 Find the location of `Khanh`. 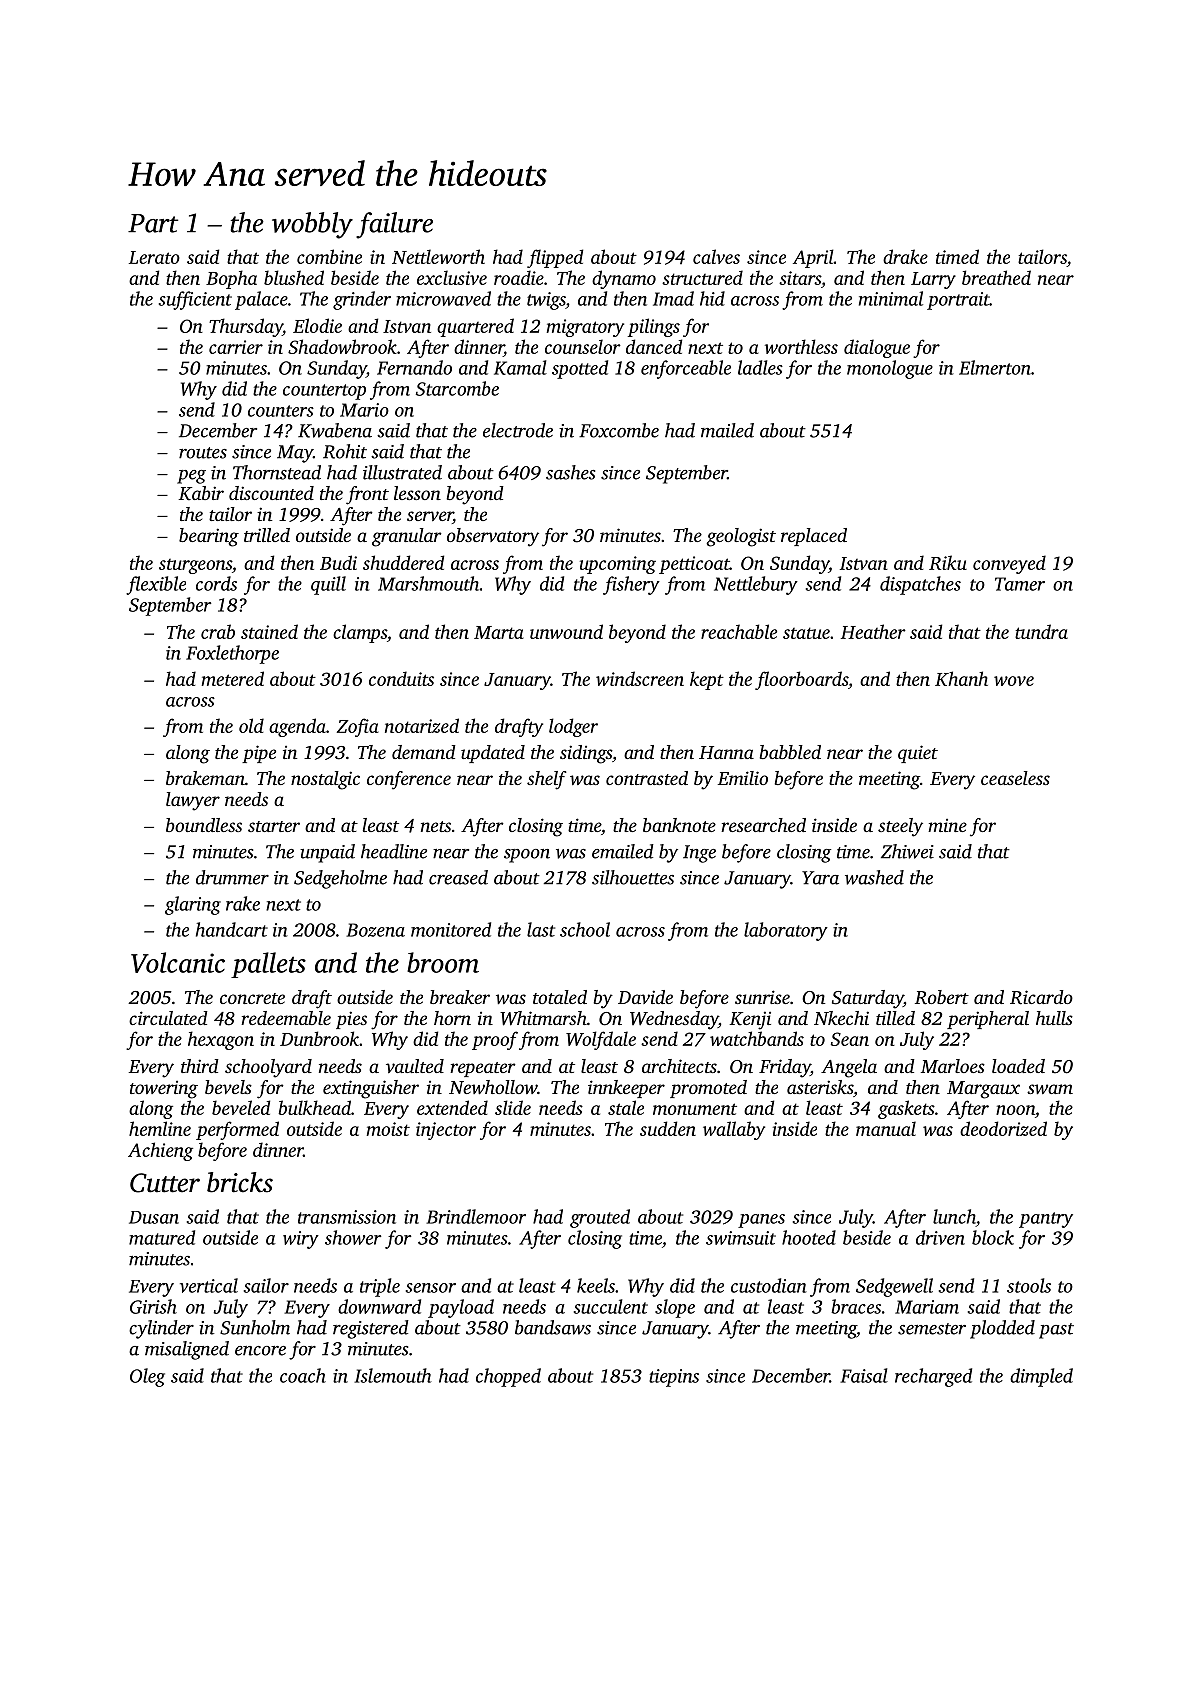

Khanh is located at coordinates (961, 678).
